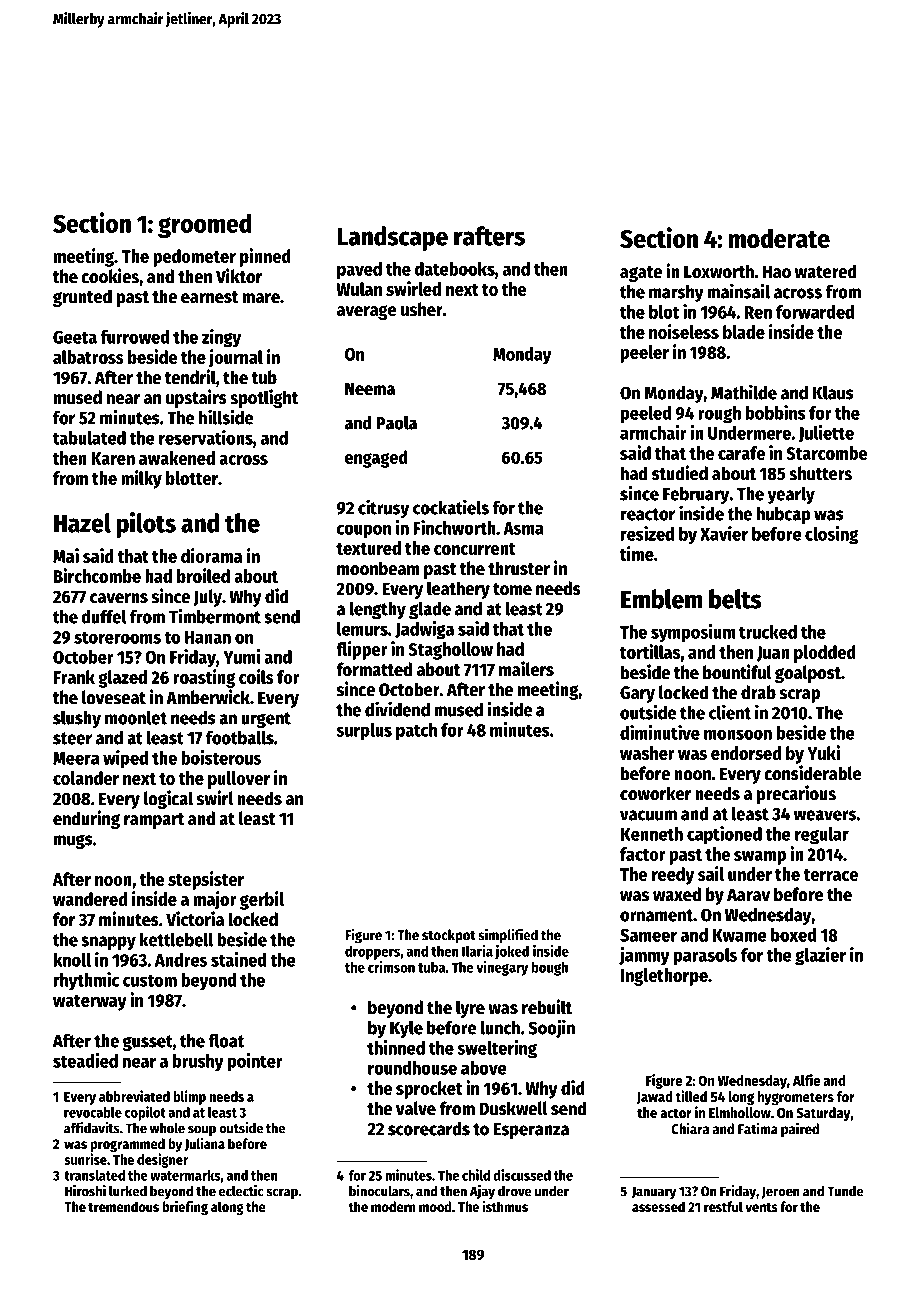 The width and height of the screenshot is (924, 1308). I want to click on stepsister, so click(206, 880).
